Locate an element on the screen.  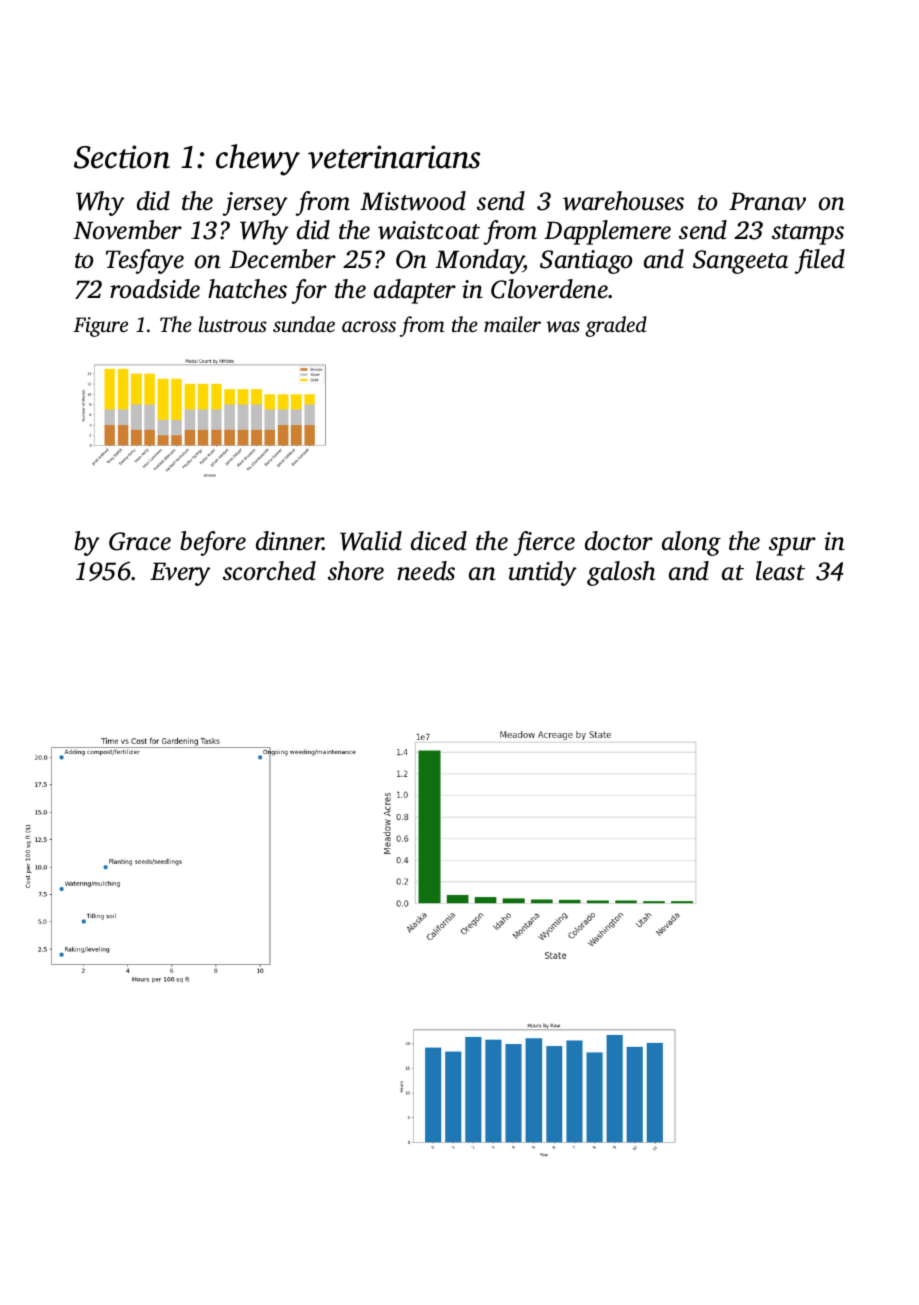
adapter is located at coordinates (415, 291).
